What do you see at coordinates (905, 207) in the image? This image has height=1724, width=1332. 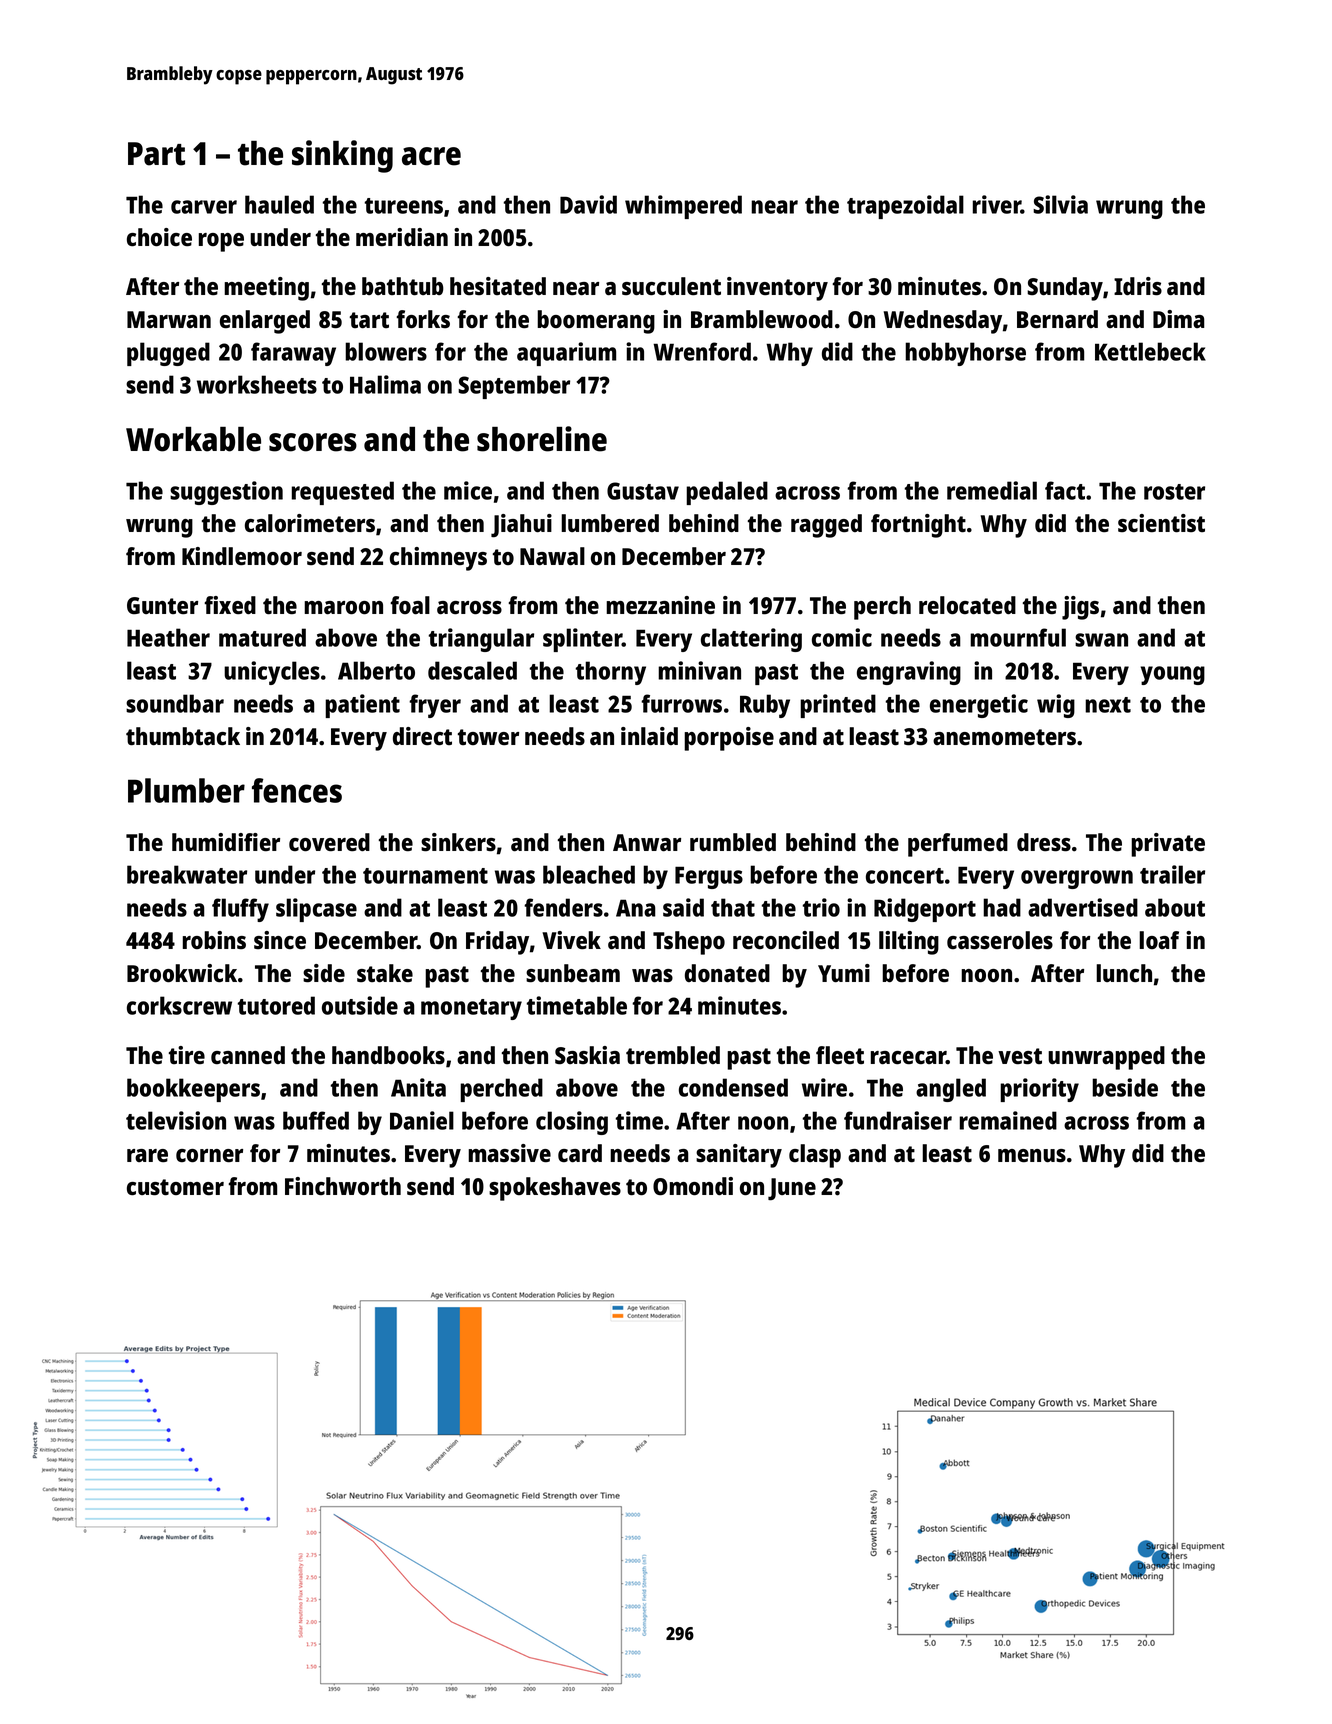 I see `trapezoidal` at bounding box center [905, 207].
